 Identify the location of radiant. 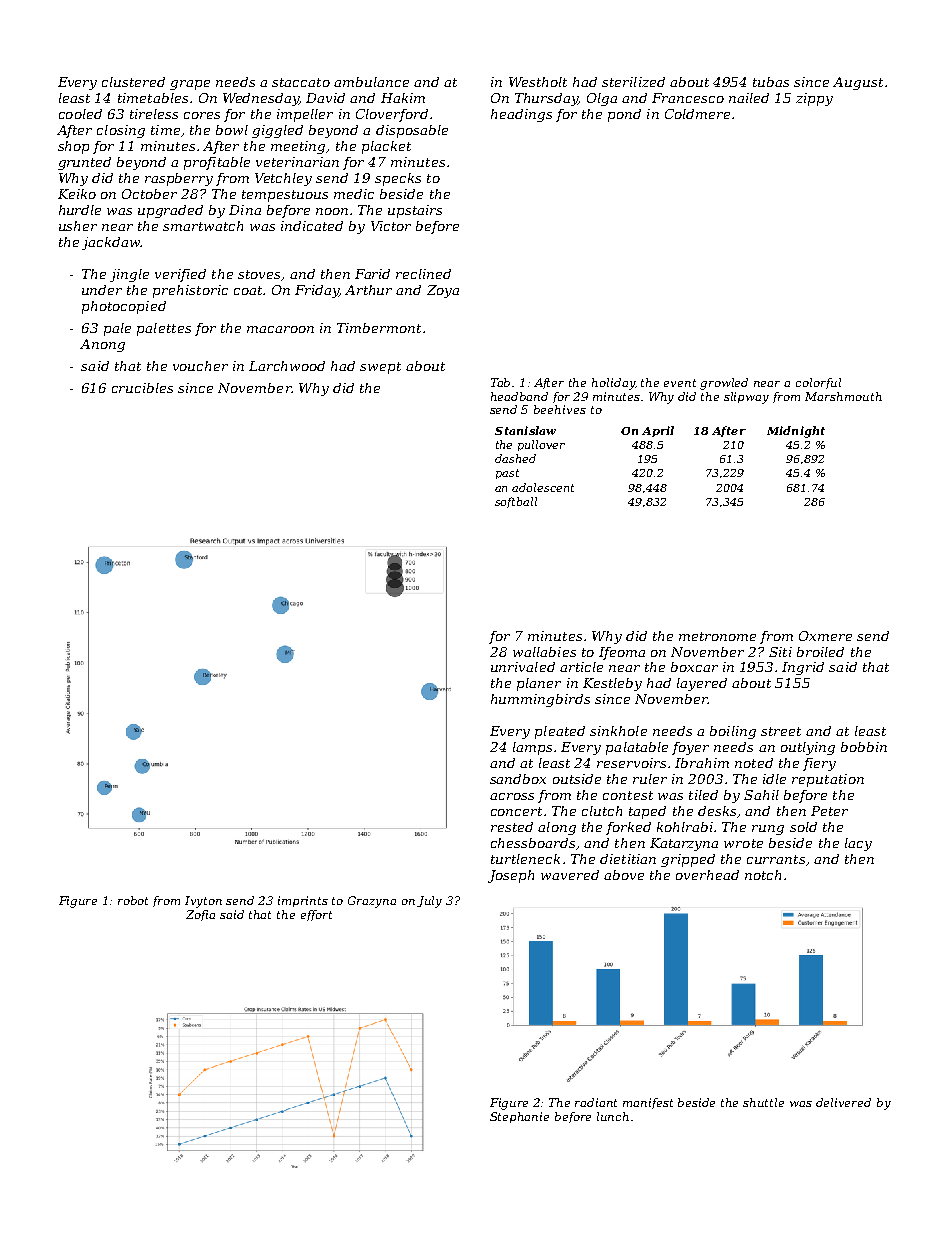
(596, 1102).
